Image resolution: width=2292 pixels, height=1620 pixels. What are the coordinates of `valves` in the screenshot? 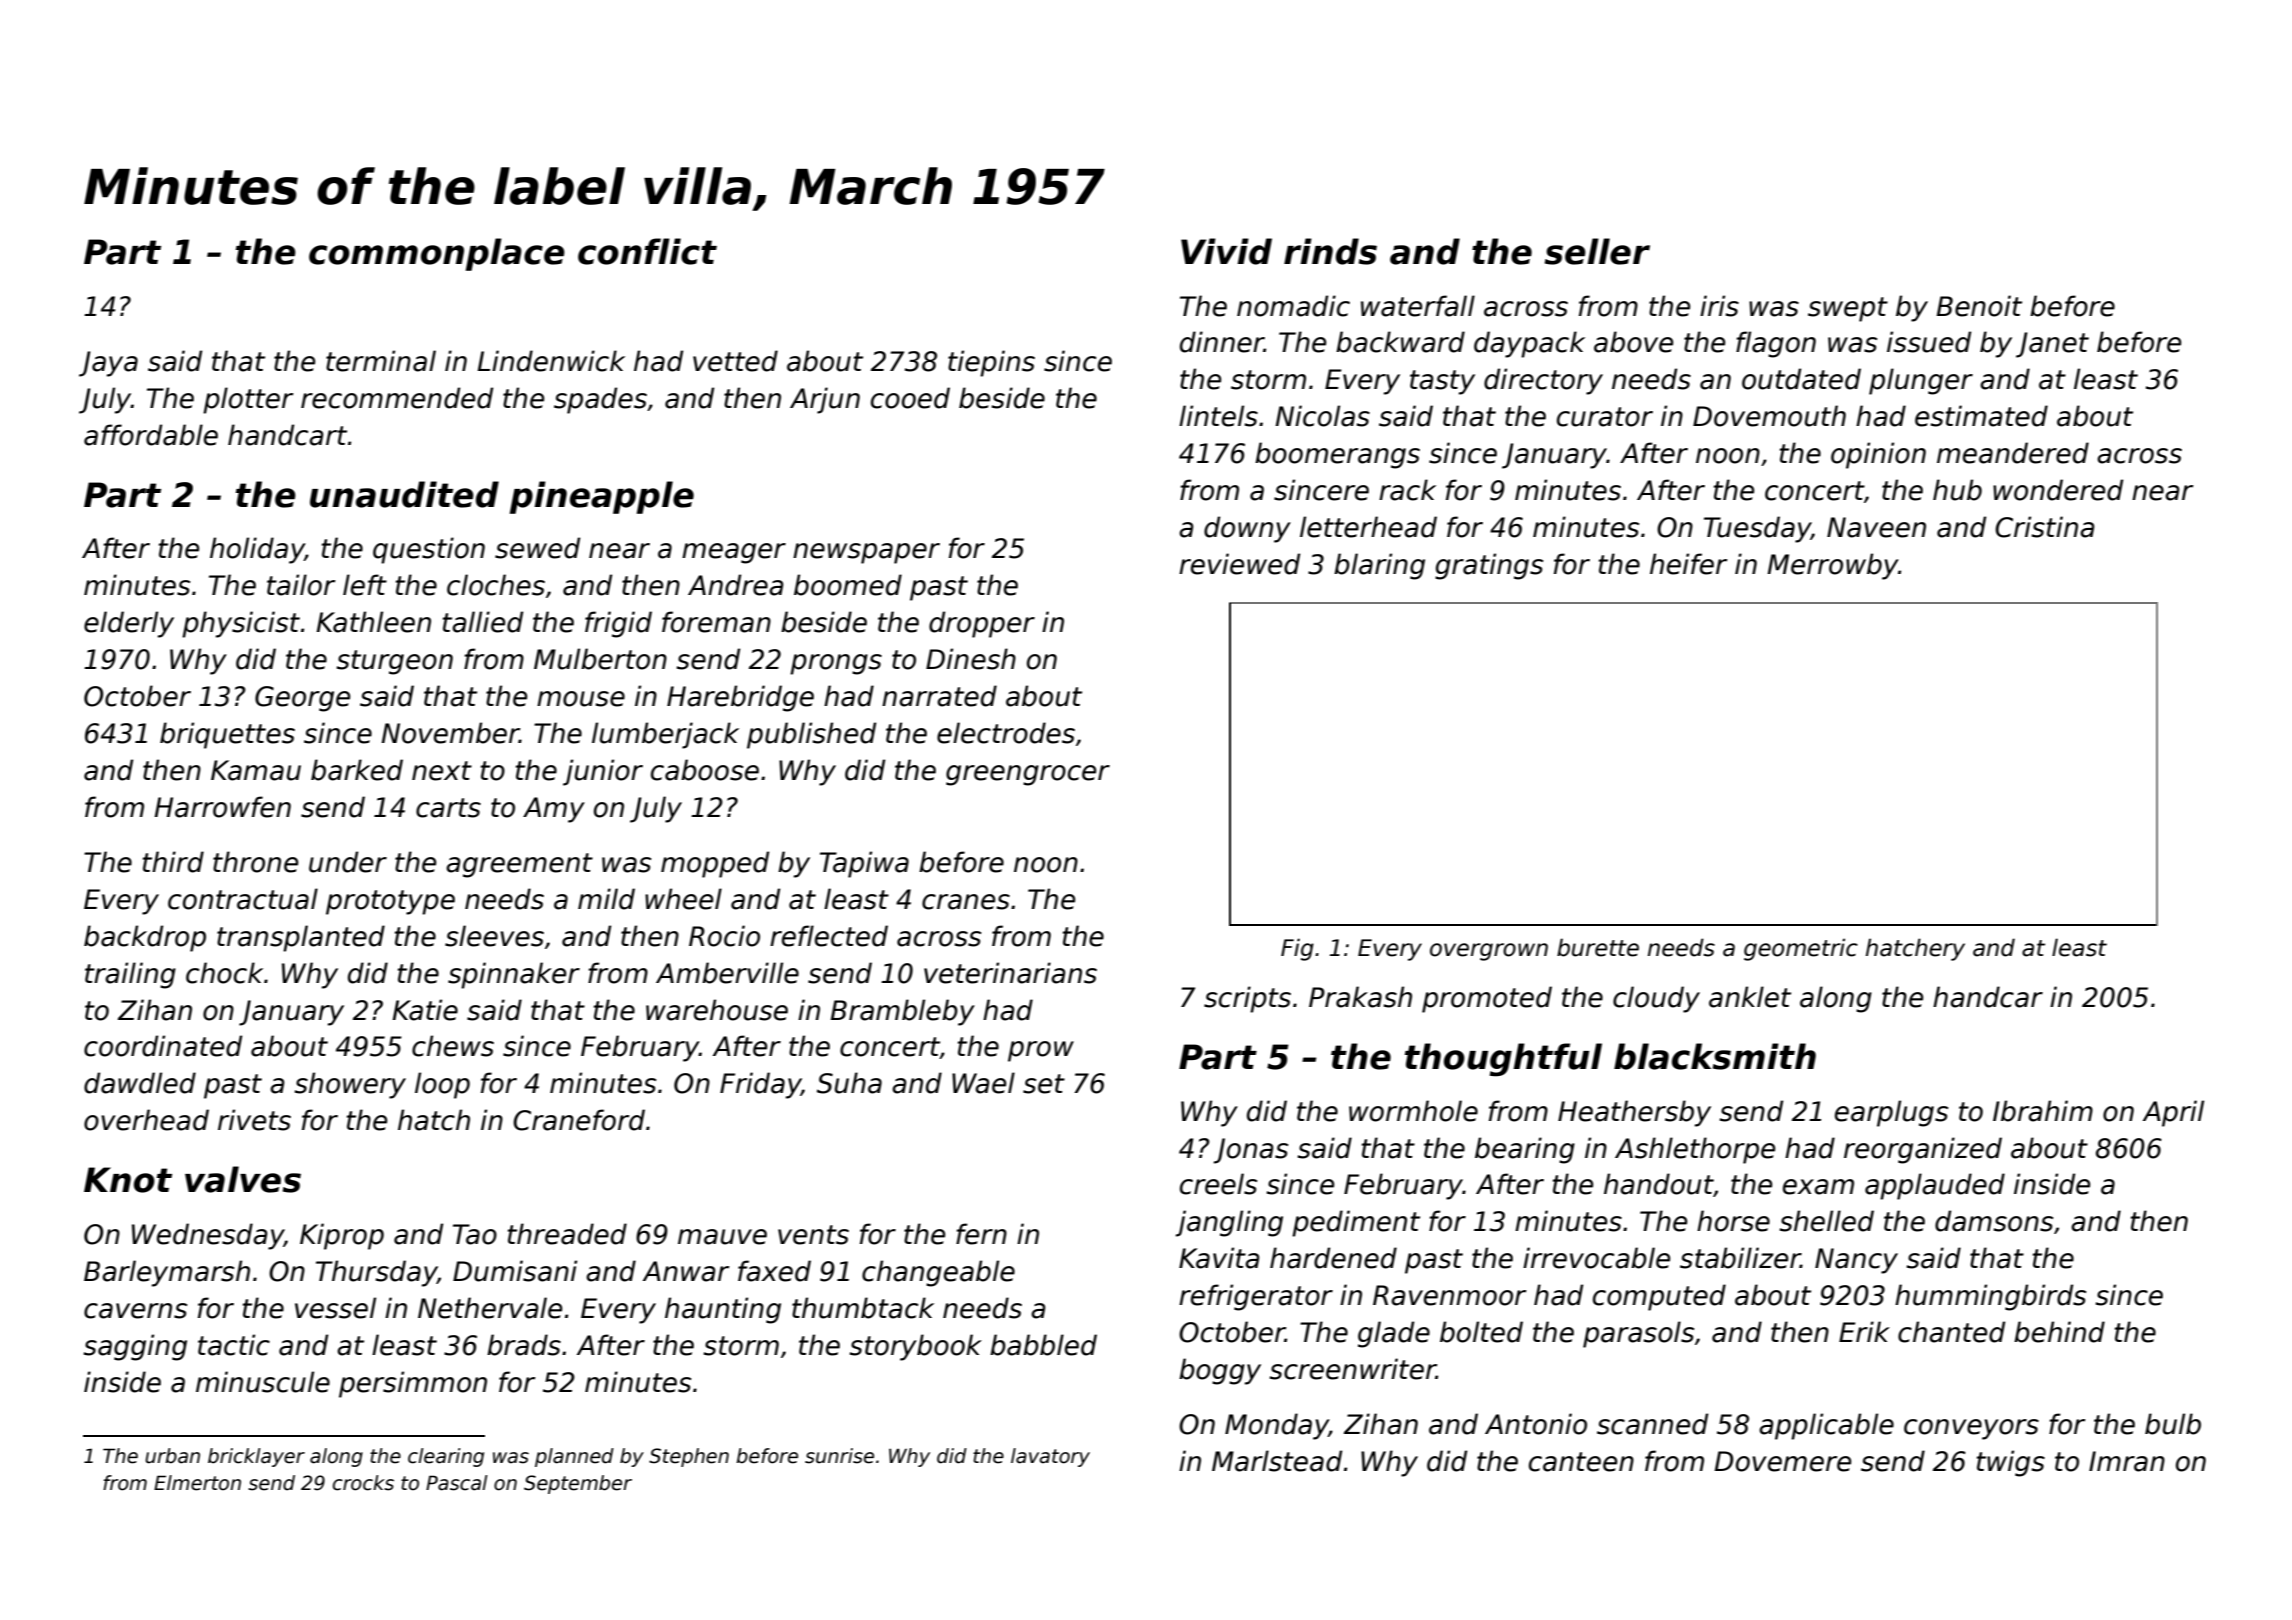 It's located at (243, 1179).
